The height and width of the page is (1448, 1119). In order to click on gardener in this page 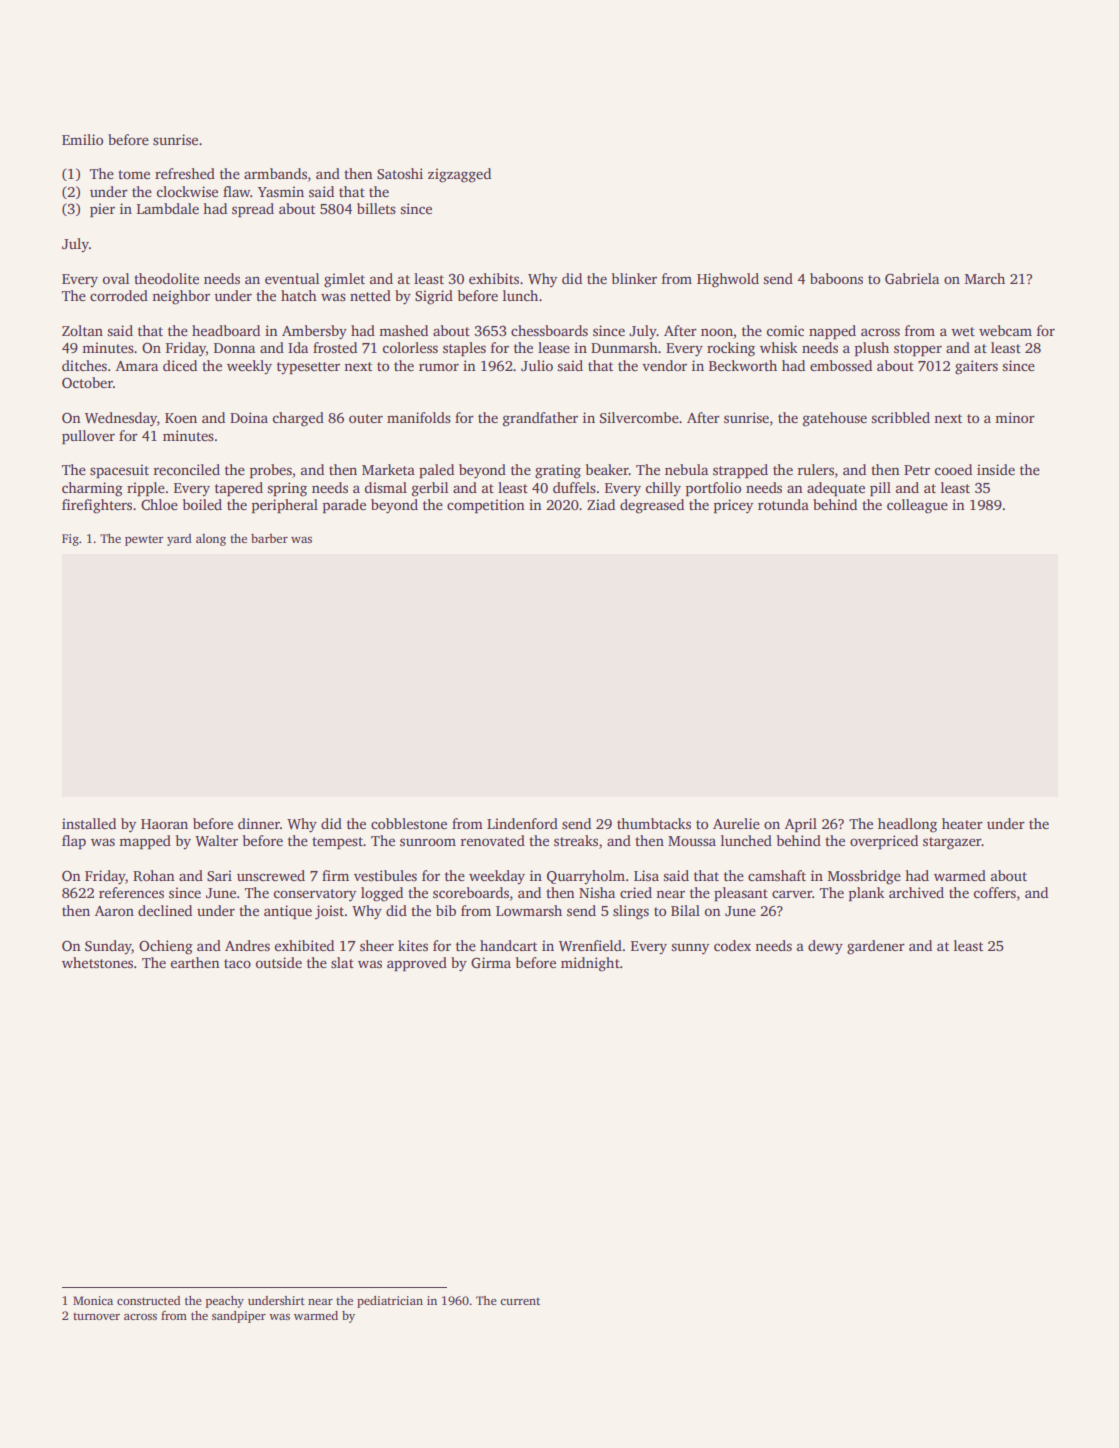, I will do `click(876, 947)`.
